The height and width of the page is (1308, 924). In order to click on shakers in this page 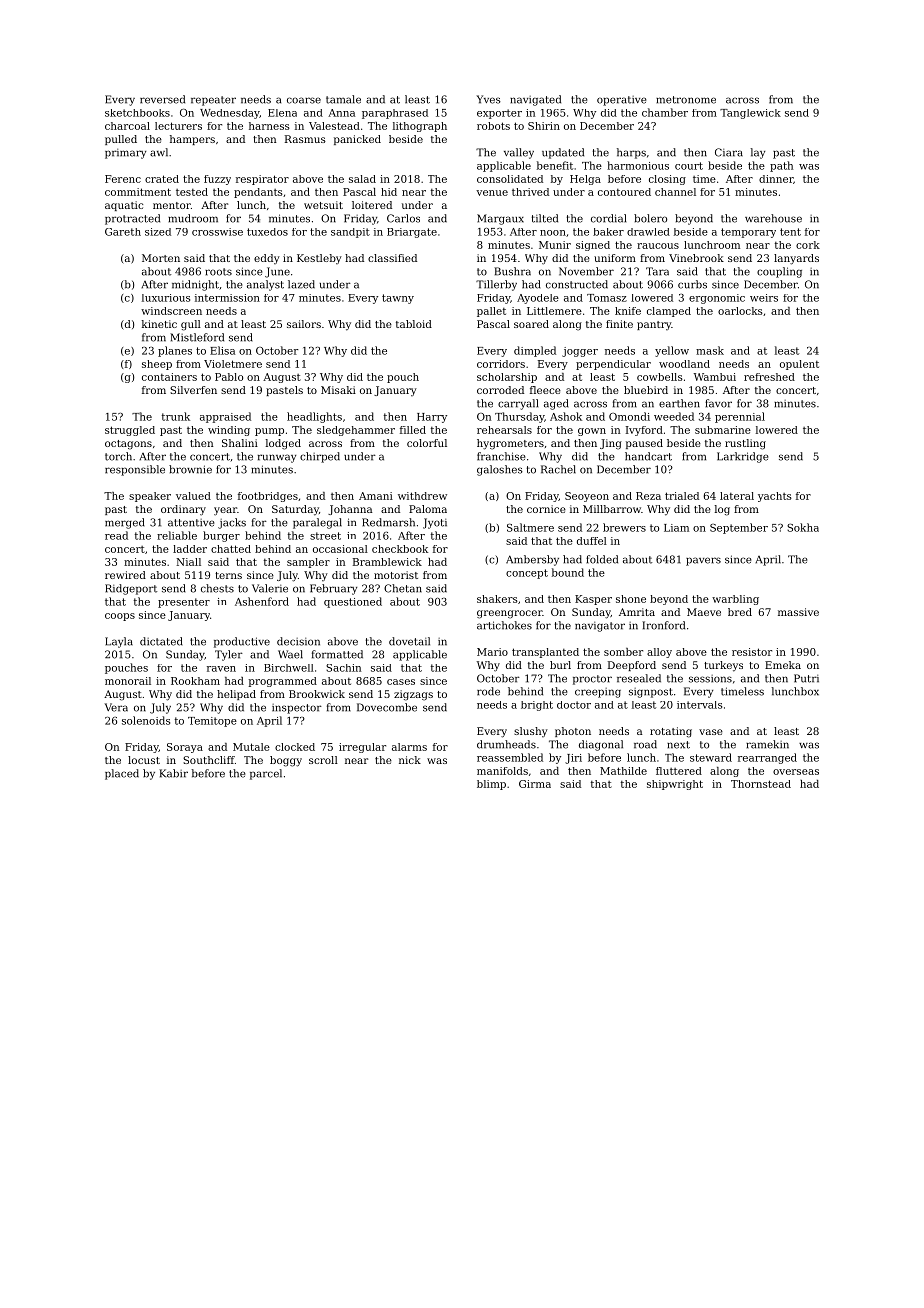, I will do `click(497, 599)`.
